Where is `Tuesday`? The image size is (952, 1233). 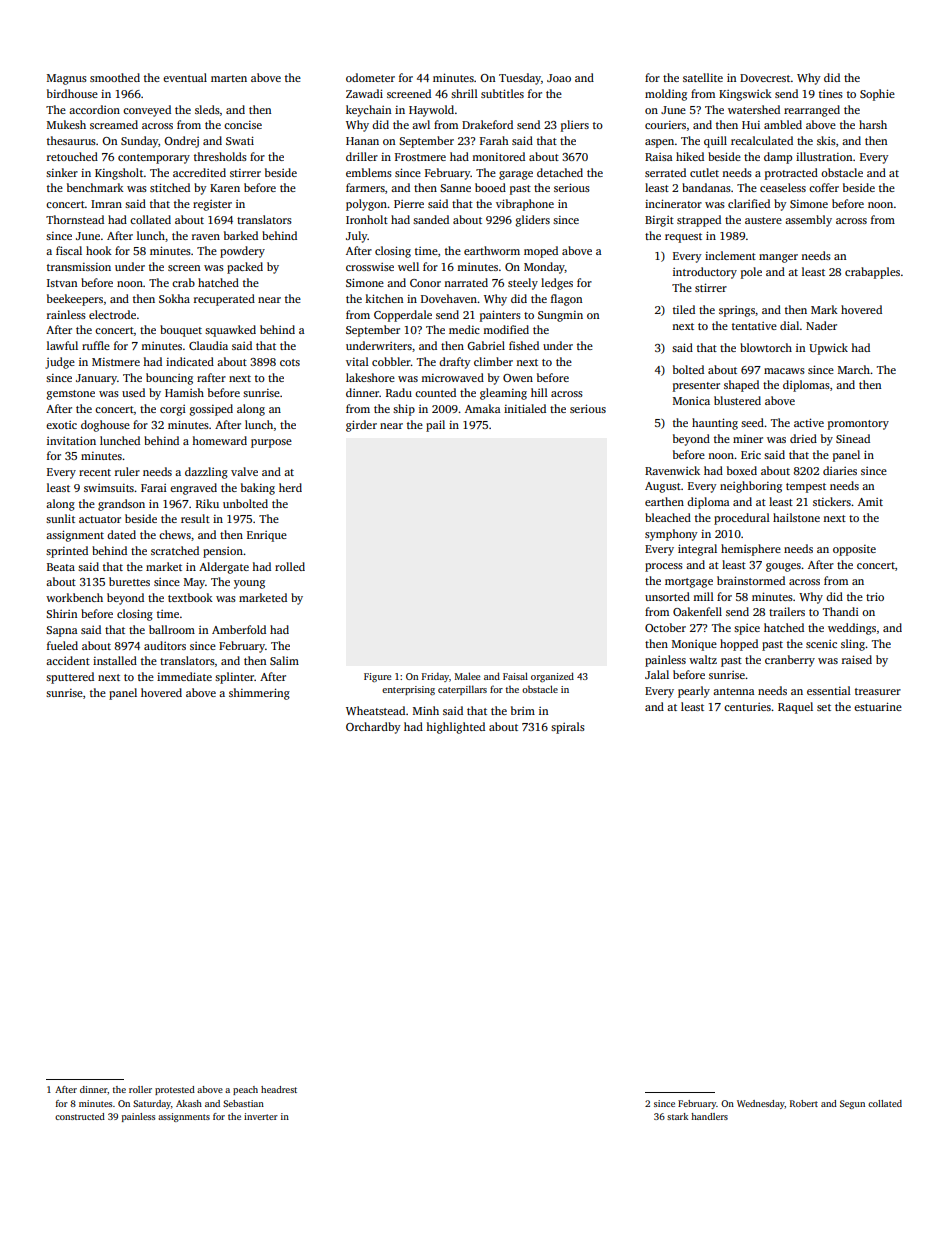 Tuesday is located at coordinates (520, 79).
